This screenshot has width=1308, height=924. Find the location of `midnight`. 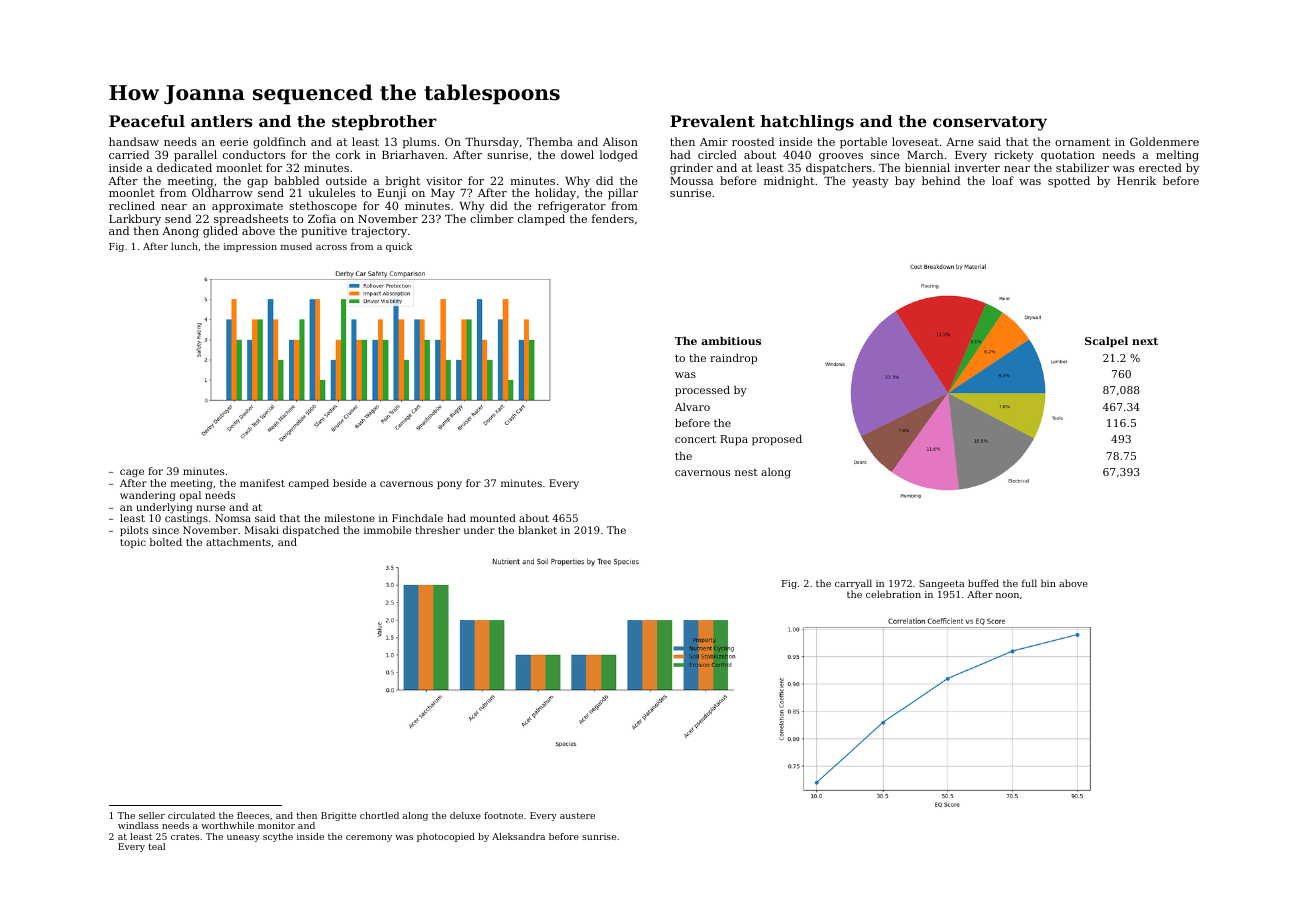

midnight is located at coordinates (789, 182).
